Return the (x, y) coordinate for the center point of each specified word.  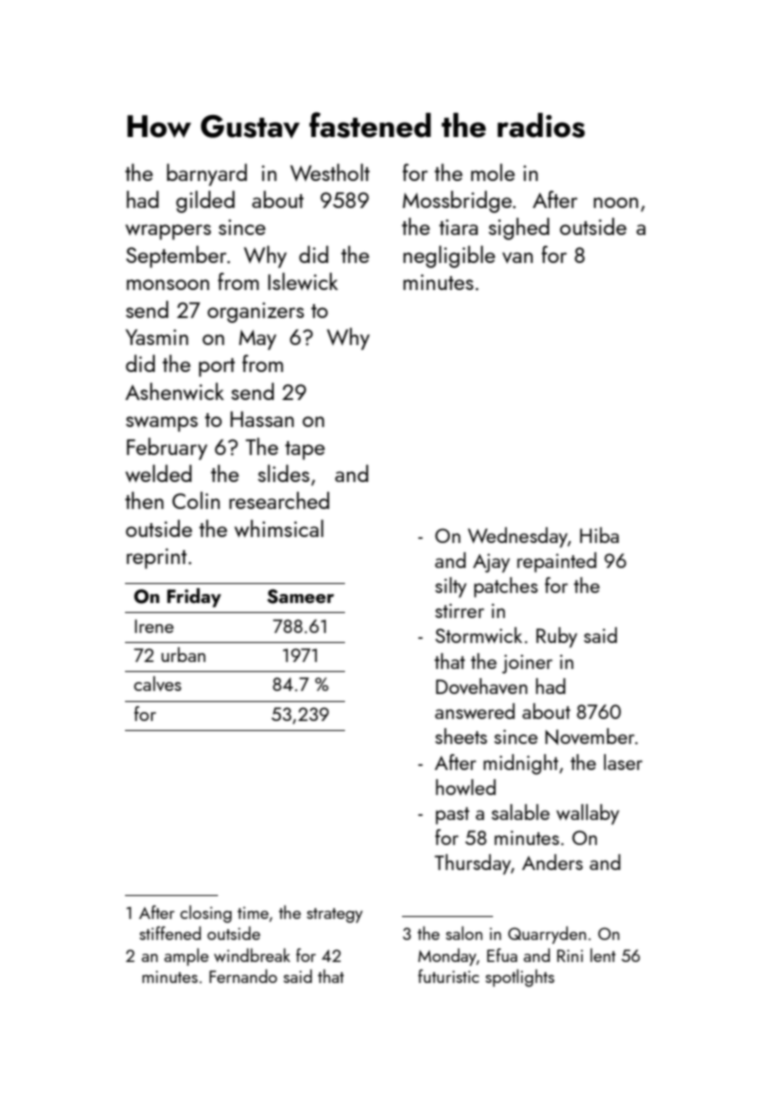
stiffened (170, 933)
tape (305, 450)
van (517, 257)
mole (493, 172)
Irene (154, 626)
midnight (520, 764)
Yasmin (157, 337)
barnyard (207, 175)
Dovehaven (481, 686)
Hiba (599, 535)
